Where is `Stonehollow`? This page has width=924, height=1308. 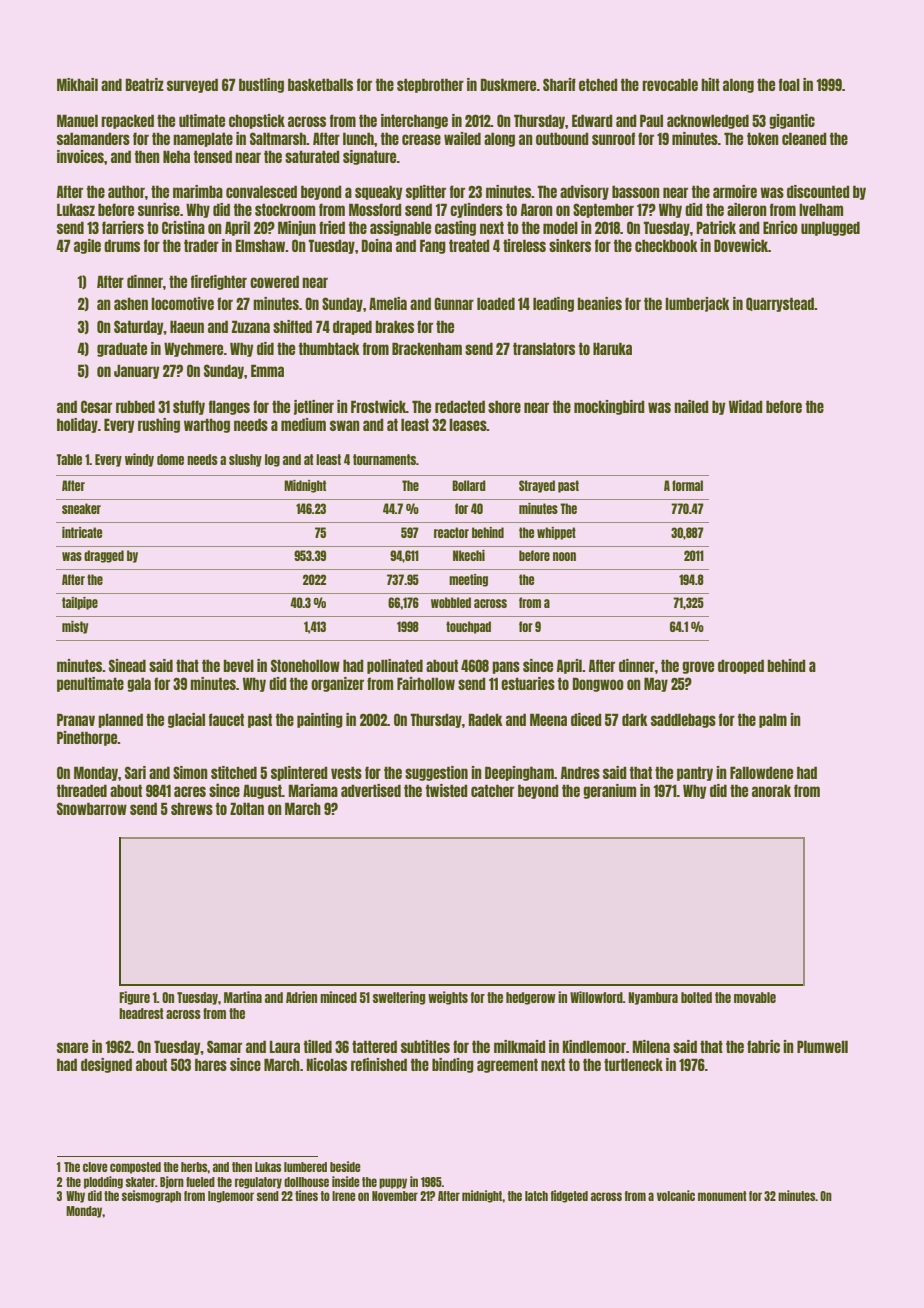
Stonehollow is located at coordinates (305, 665).
